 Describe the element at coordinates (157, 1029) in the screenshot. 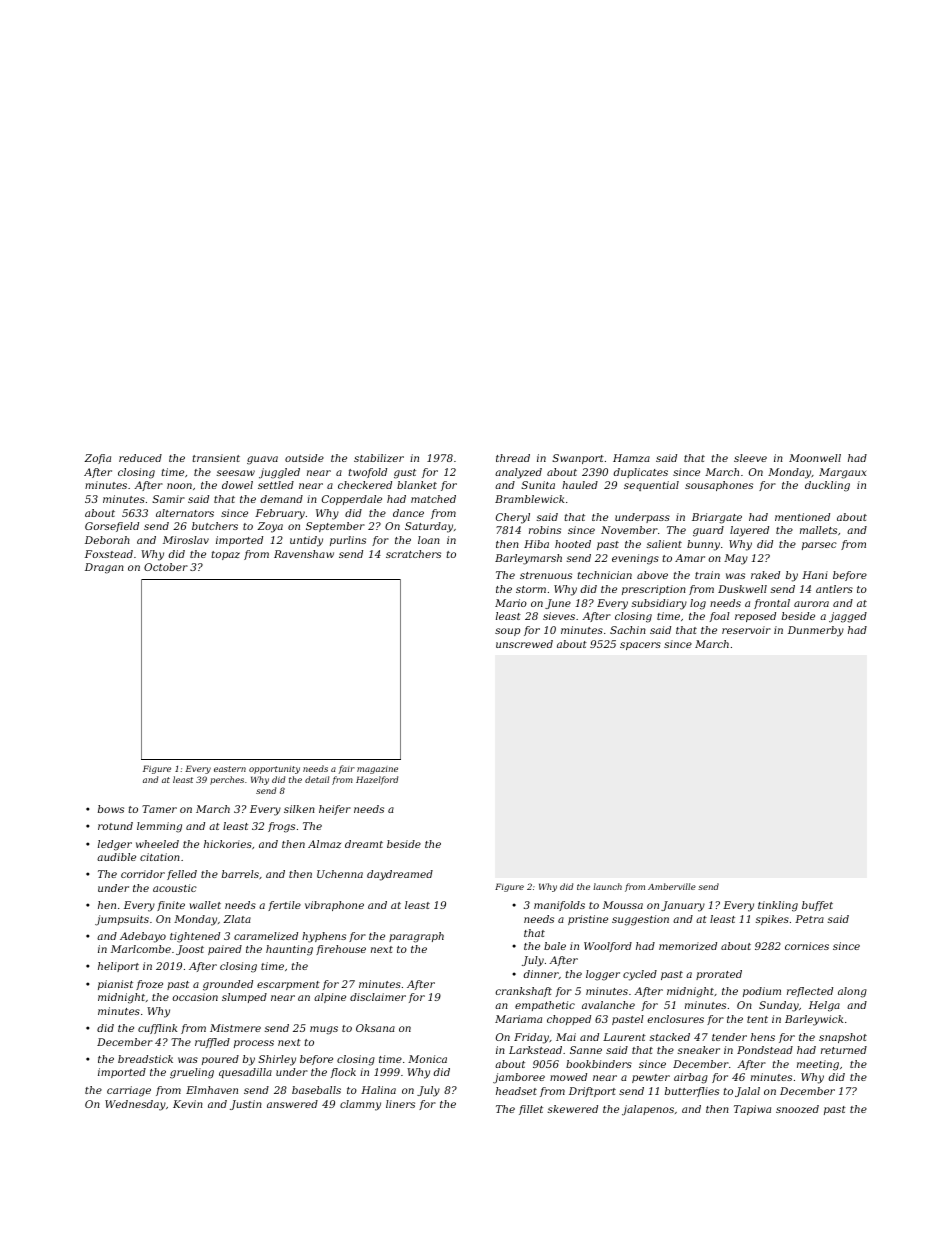

I see `cufflink` at that location.
